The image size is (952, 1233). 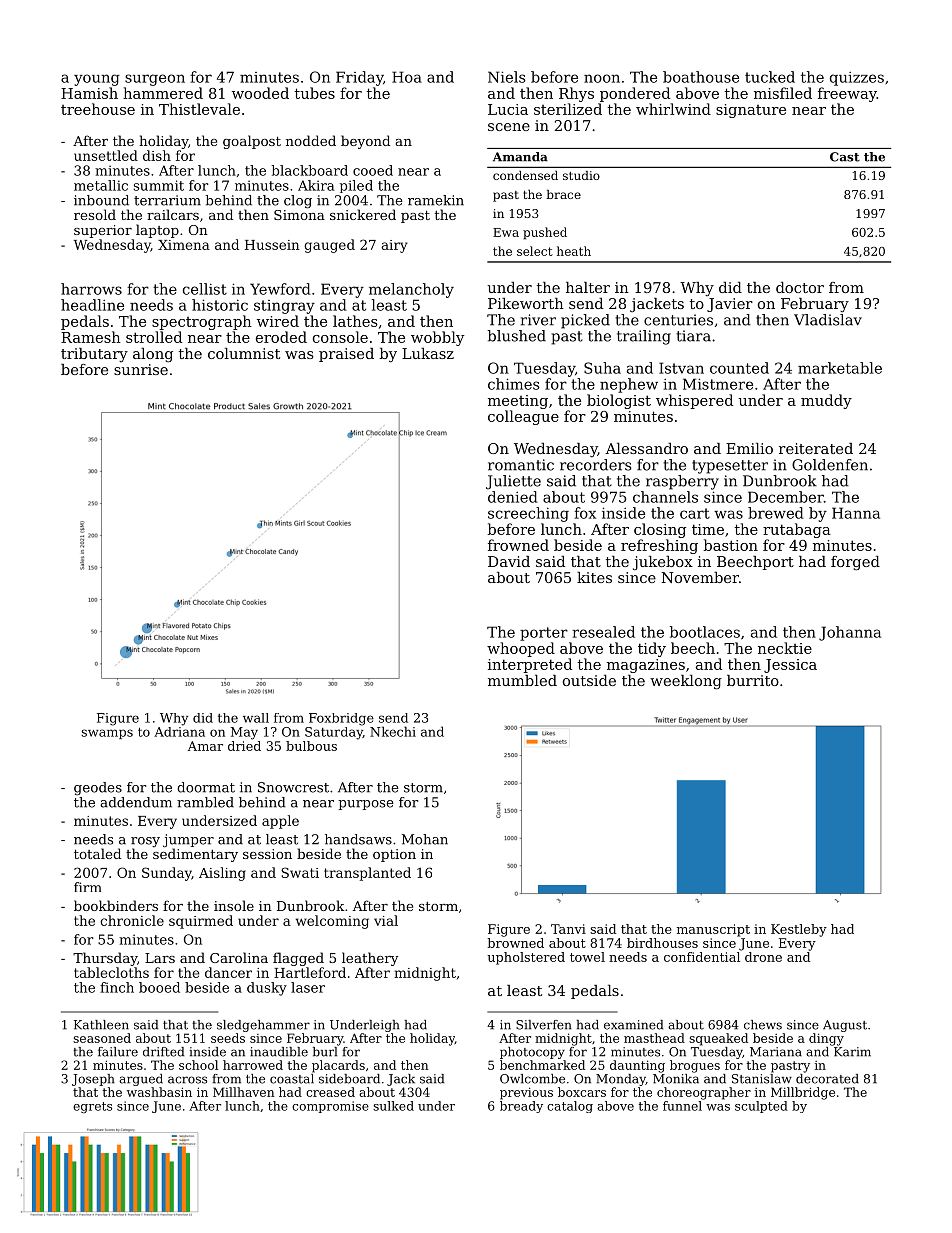 What do you see at coordinates (761, 1107) in the page?
I see `sculpted` at bounding box center [761, 1107].
